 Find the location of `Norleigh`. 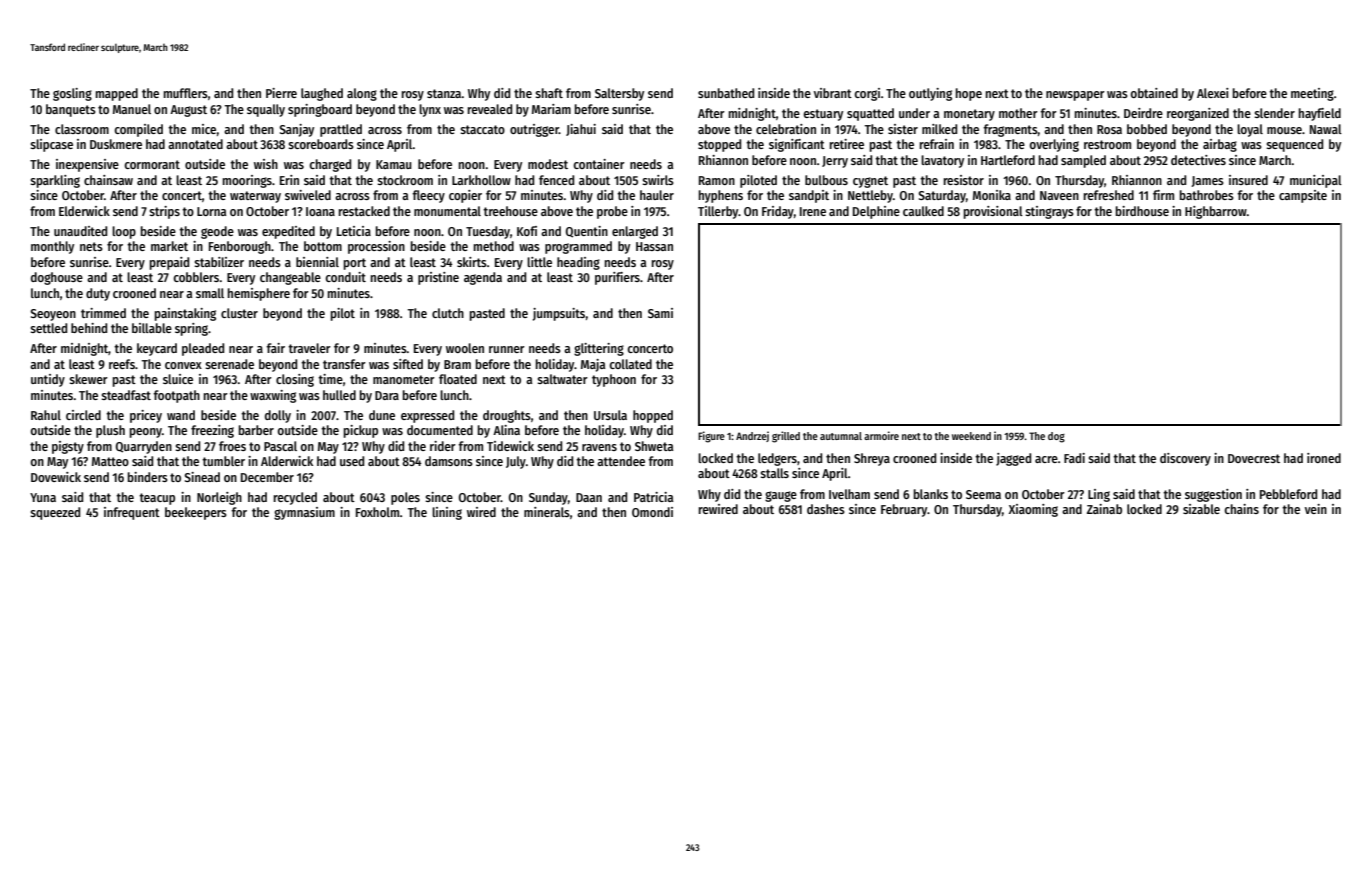

Norleigh is located at coordinates (219, 498).
